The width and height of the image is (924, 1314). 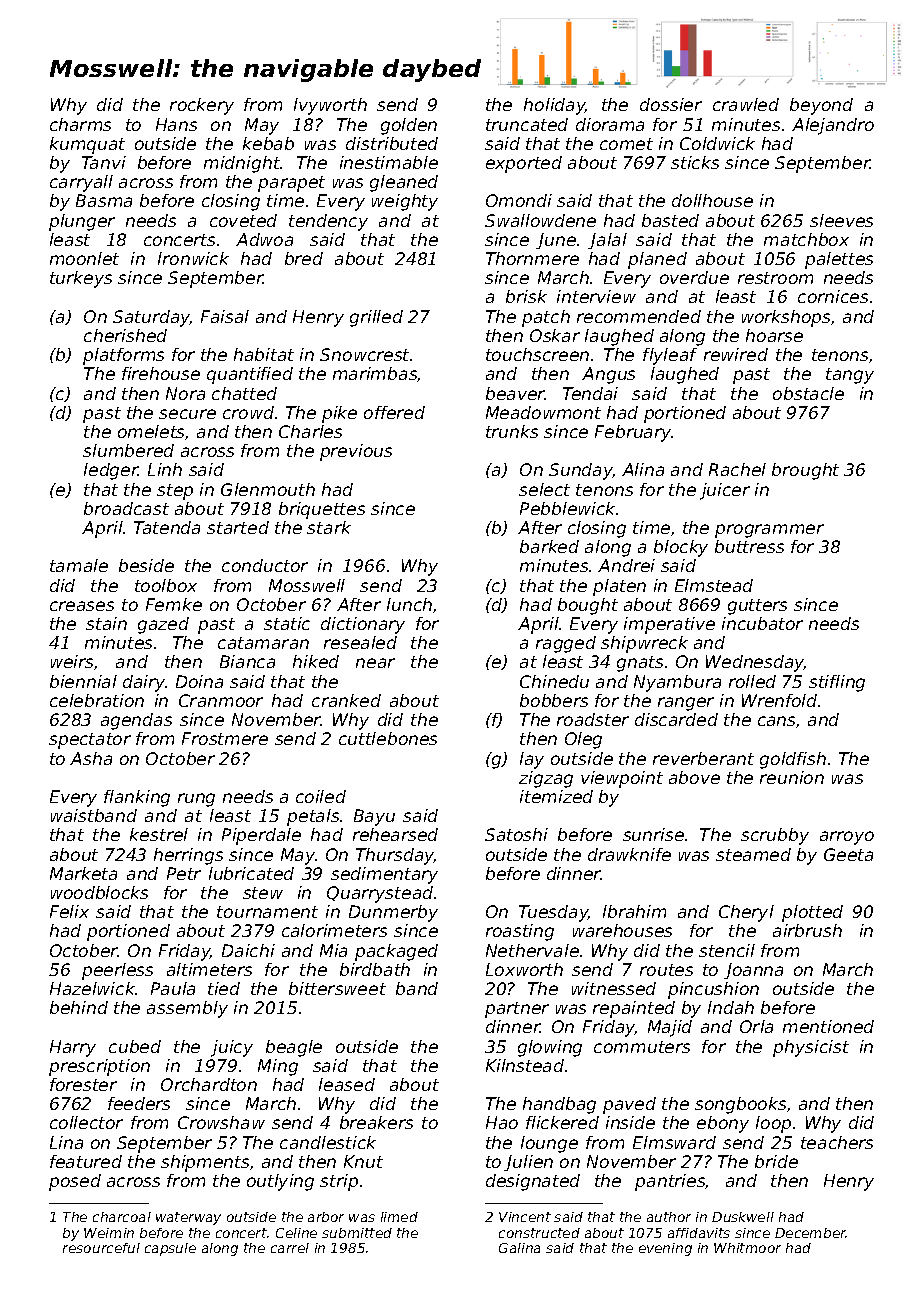 What do you see at coordinates (539, 1233) in the image?
I see `constructed` at bounding box center [539, 1233].
